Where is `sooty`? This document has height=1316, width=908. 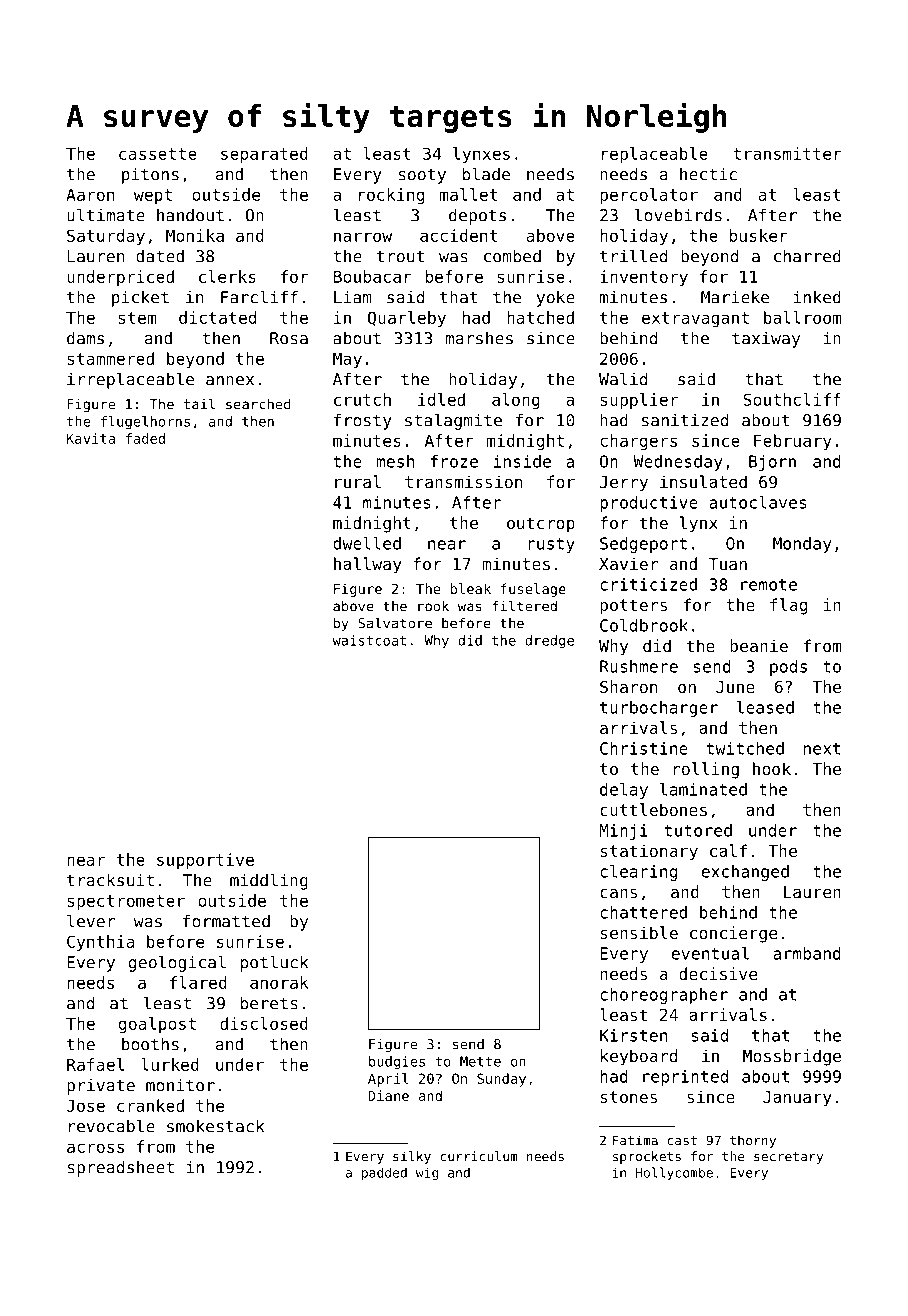 sooty is located at coordinates (422, 176).
